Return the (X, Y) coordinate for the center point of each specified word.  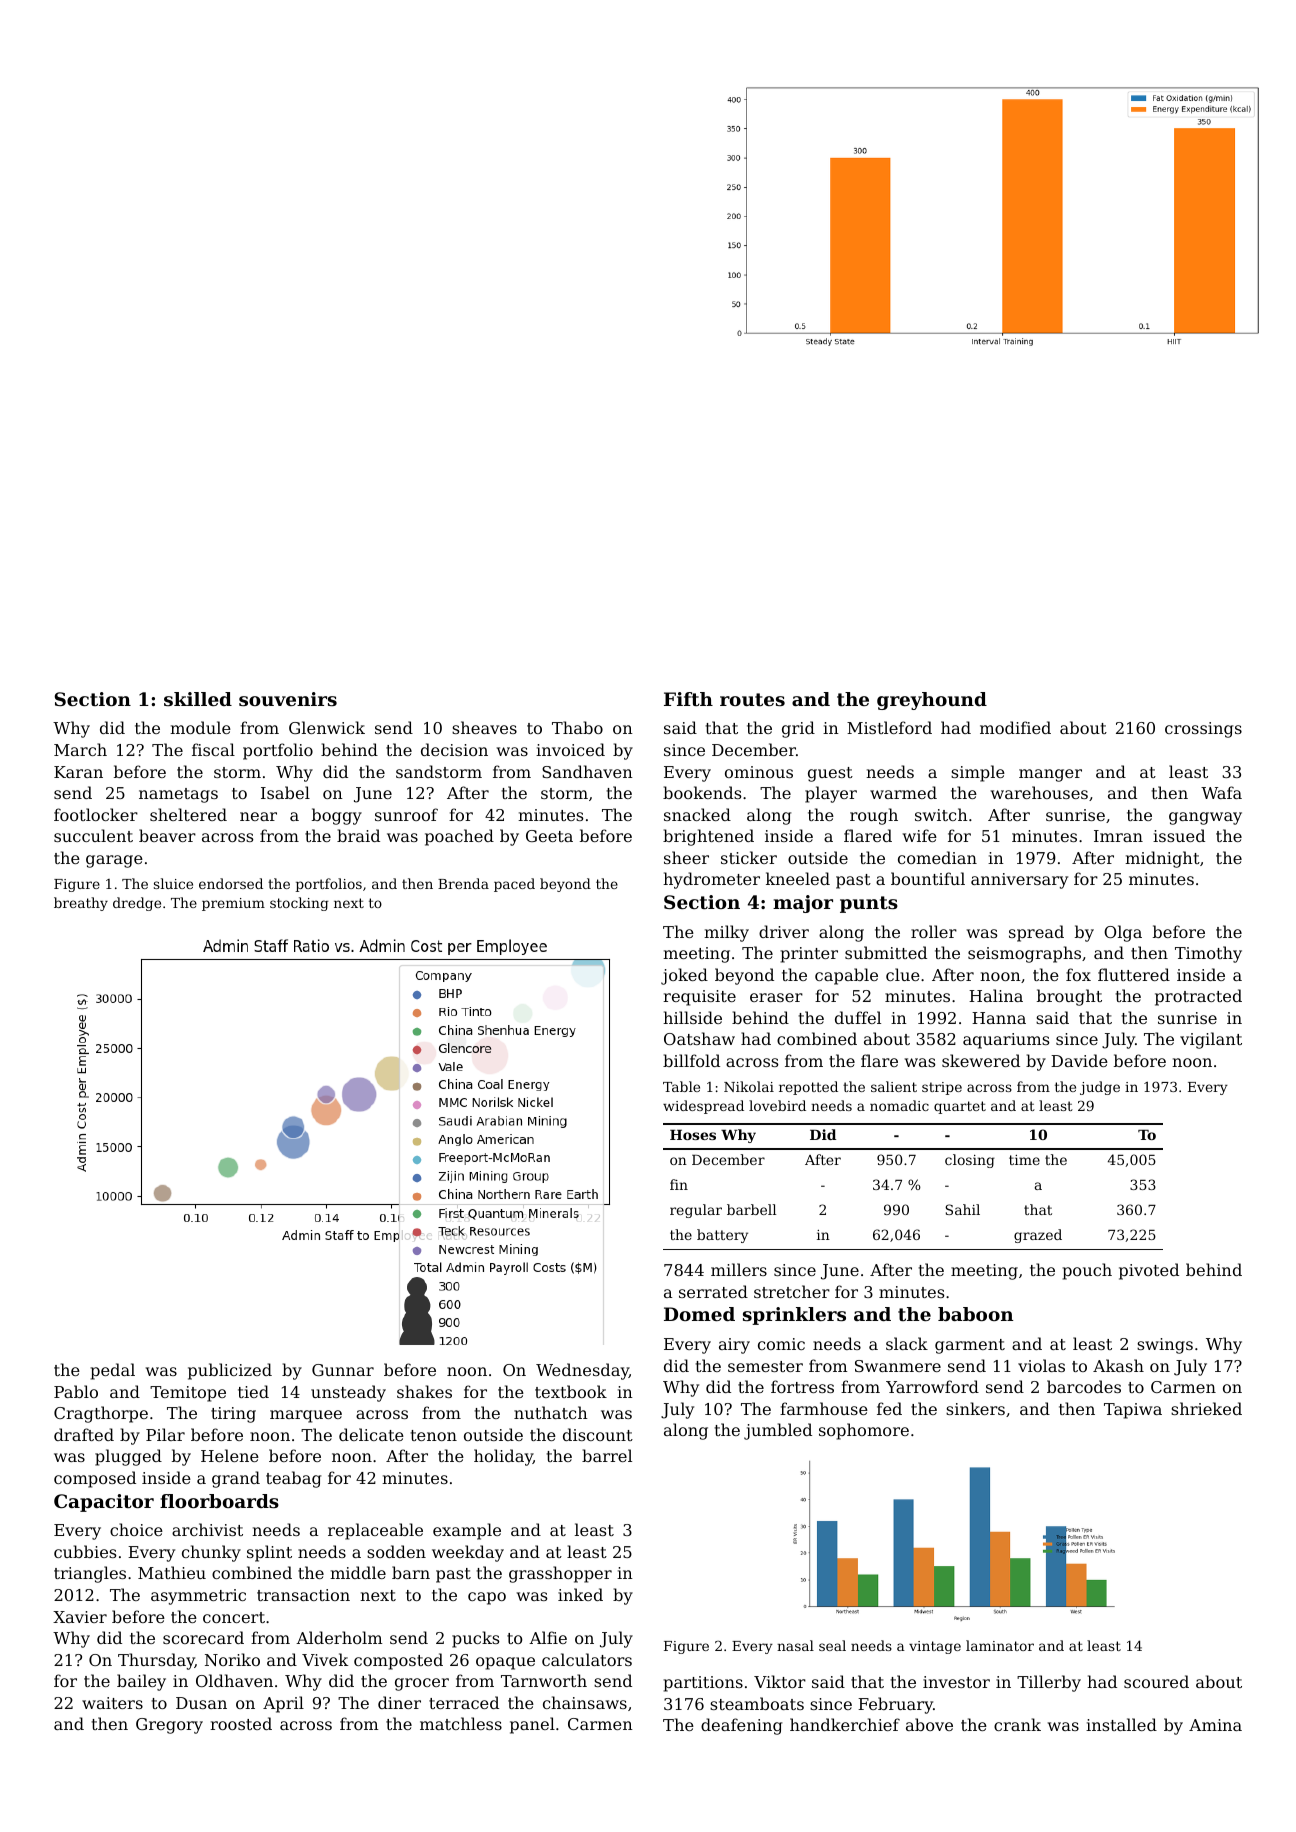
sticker (749, 857)
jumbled (778, 1431)
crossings (1203, 730)
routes (752, 699)
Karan (78, 772)
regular (696, 1211)
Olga (1123, 933)
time (1024, 1160)
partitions (703, 1684)
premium (233, 904)
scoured (1156, 1681)
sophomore (864, 1431)
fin (679, 1184)
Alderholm (339, 1637)
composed (95, 1479)
